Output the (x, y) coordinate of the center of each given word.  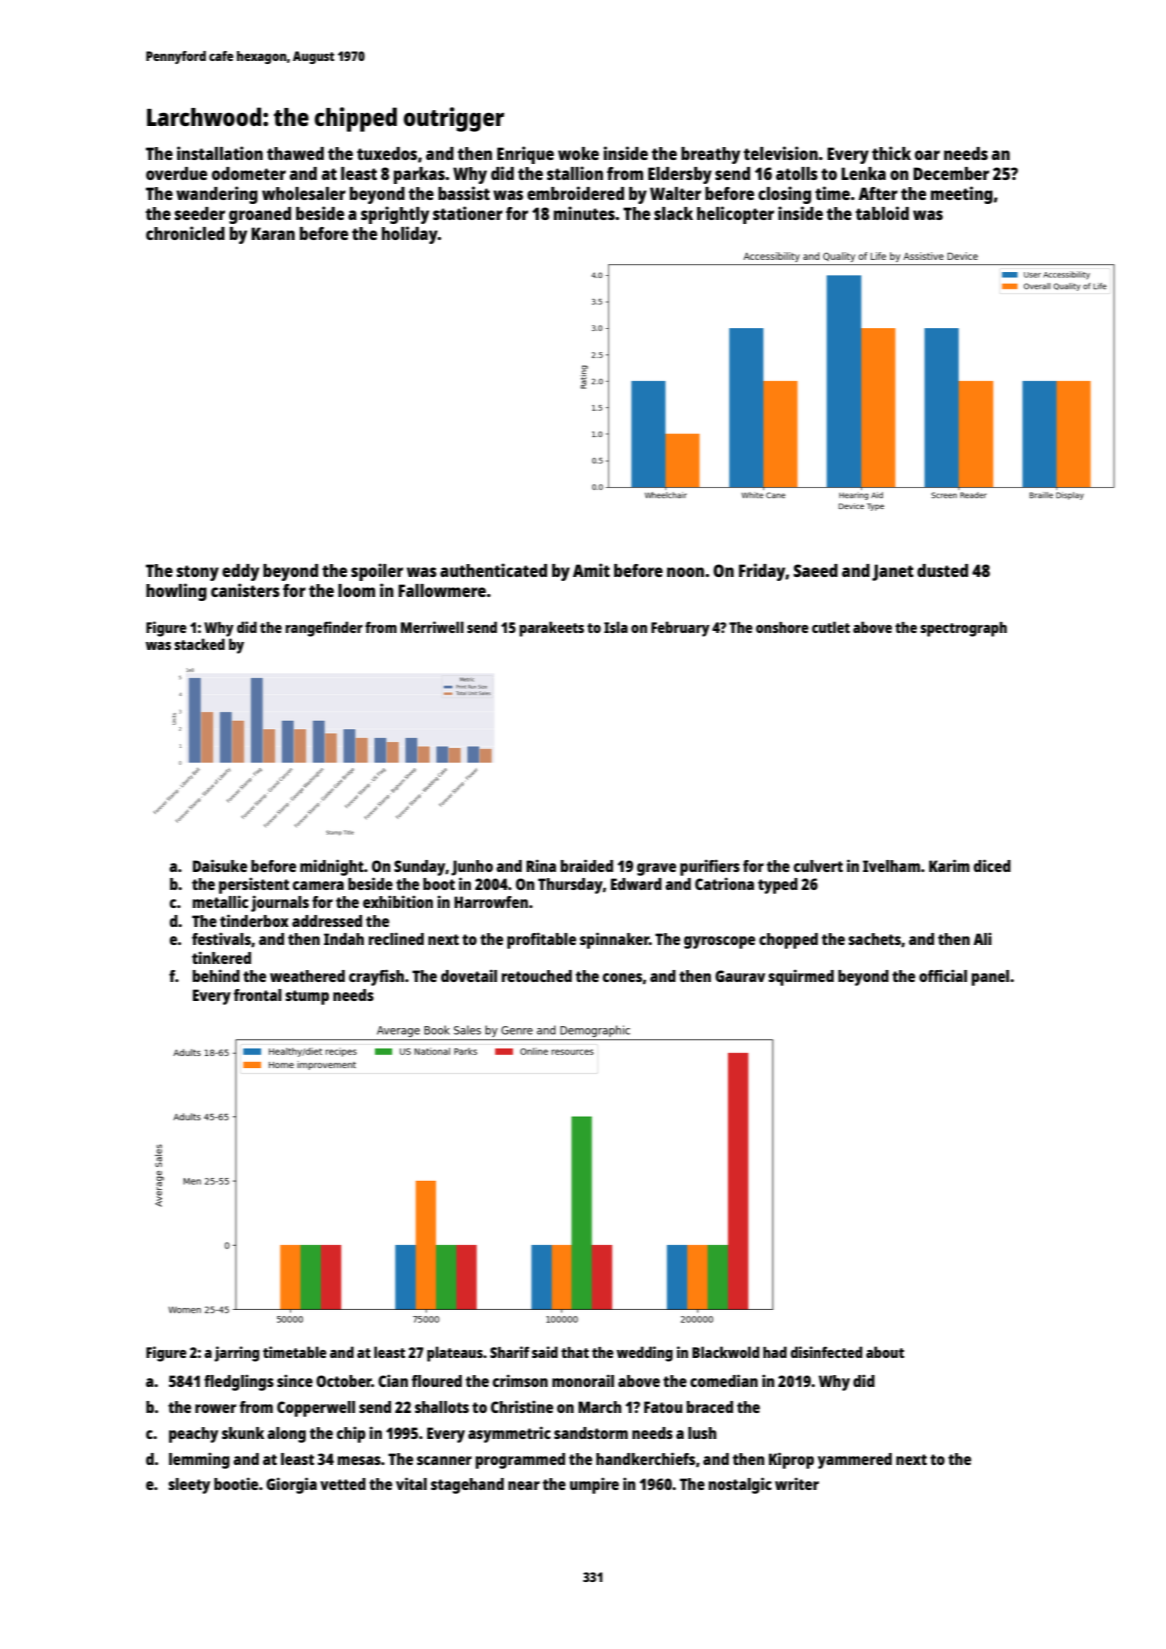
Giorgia (291, 1485)
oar (927, 155)
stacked (199, 644)
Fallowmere (442, 590)
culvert (818, 866)
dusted (942, 570)
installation (220, 153)
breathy (710, 155)
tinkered (221, 957)
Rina (541, 865)
